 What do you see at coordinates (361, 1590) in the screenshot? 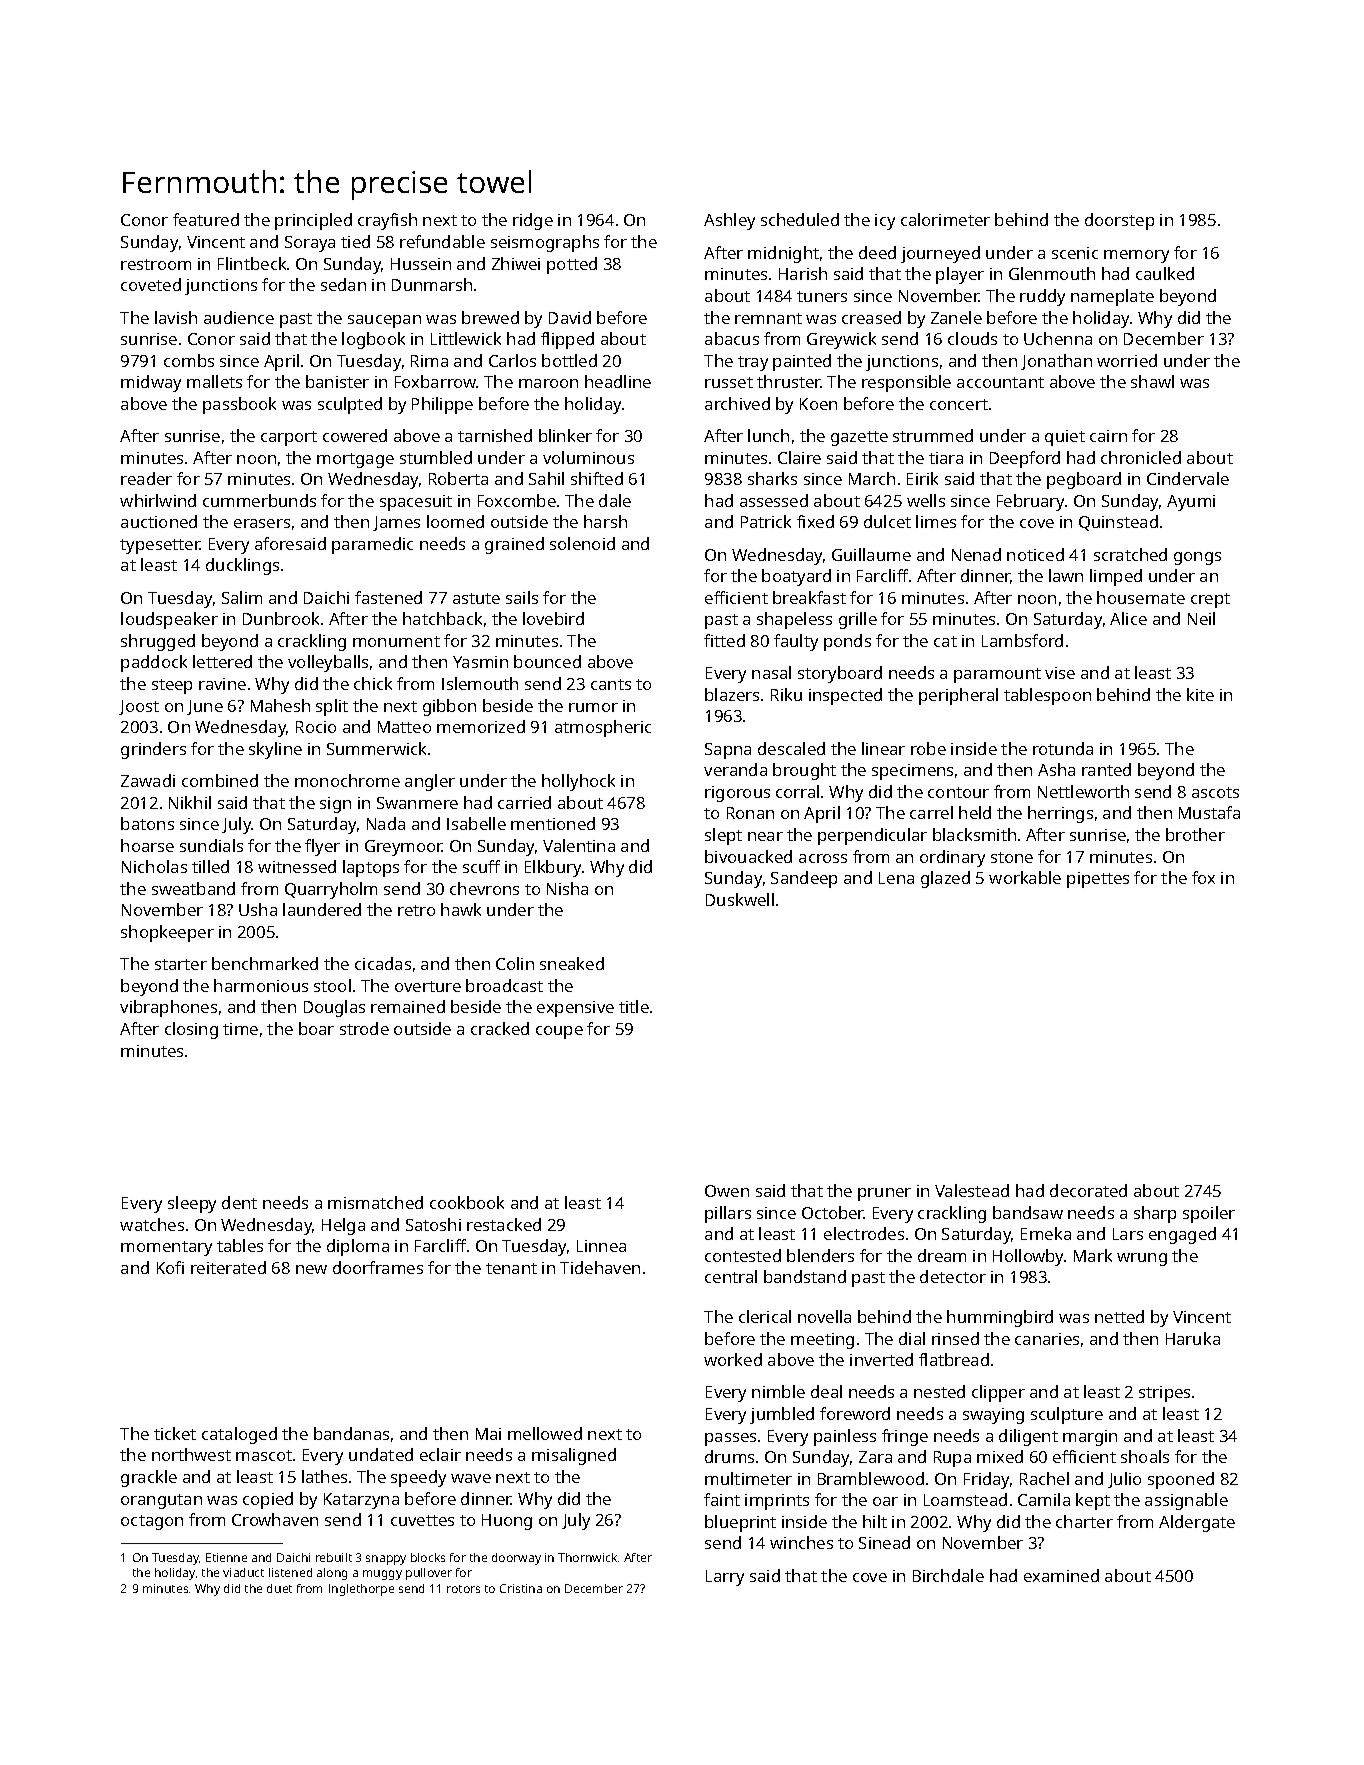
I see `Inglethorpe` at bounding box center [361, 1590].
